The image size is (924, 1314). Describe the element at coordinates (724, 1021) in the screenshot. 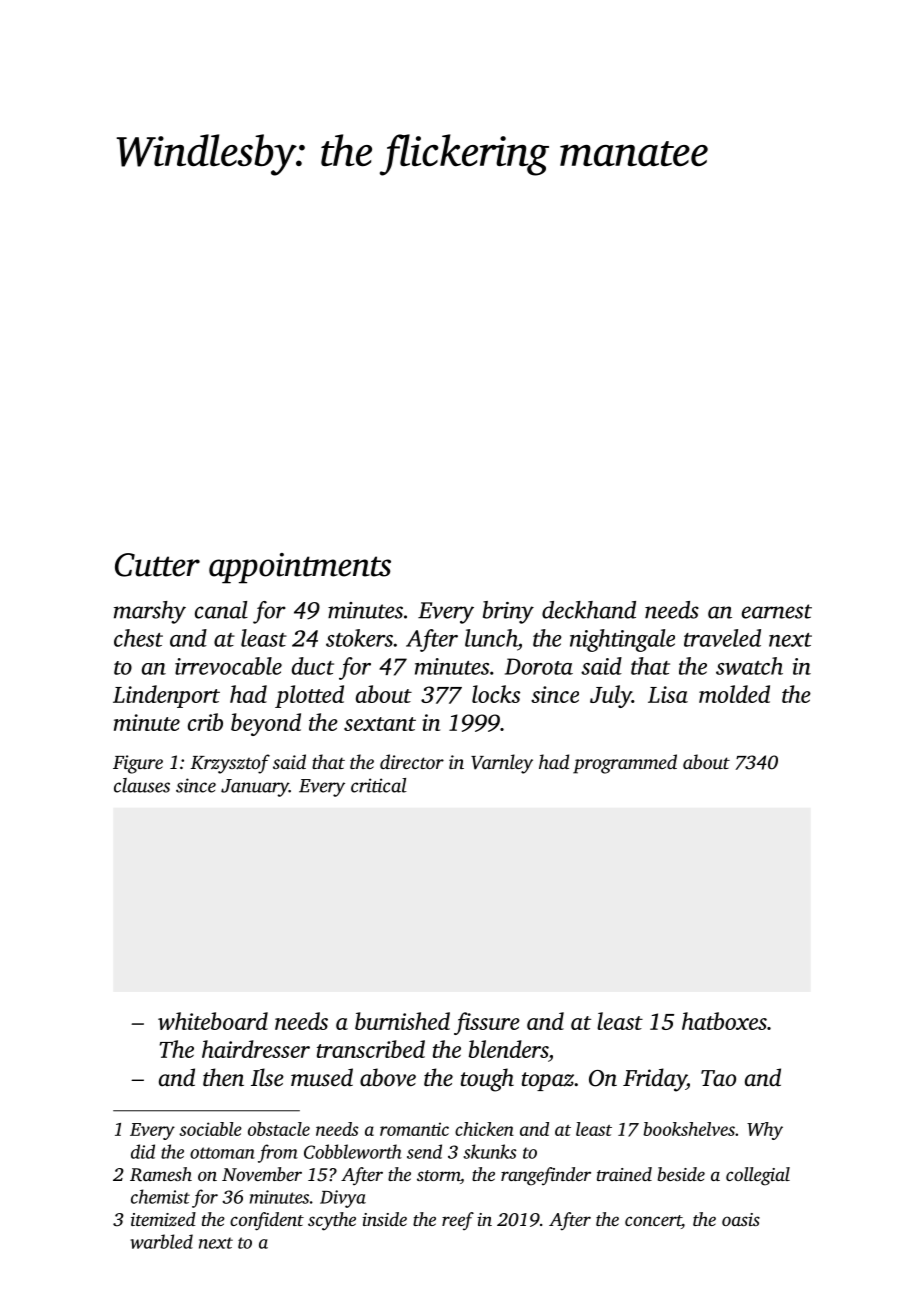

I see `hatboxes` at that location.
